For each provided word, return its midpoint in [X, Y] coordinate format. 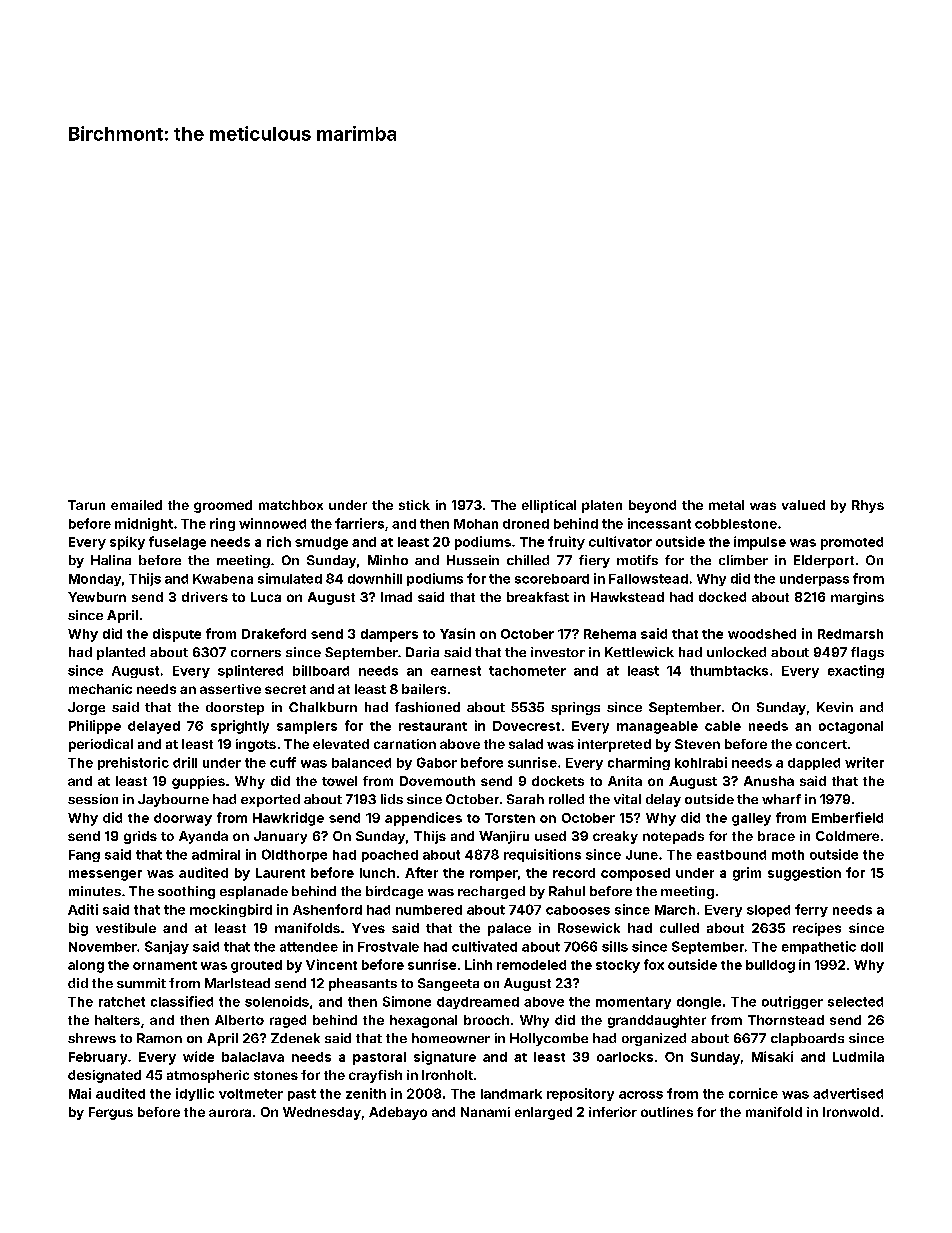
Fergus [111, 1113]
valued [803, 505]
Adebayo [398, 1113]
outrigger [792, 1002]
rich [279, 541]
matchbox [291, 505]
